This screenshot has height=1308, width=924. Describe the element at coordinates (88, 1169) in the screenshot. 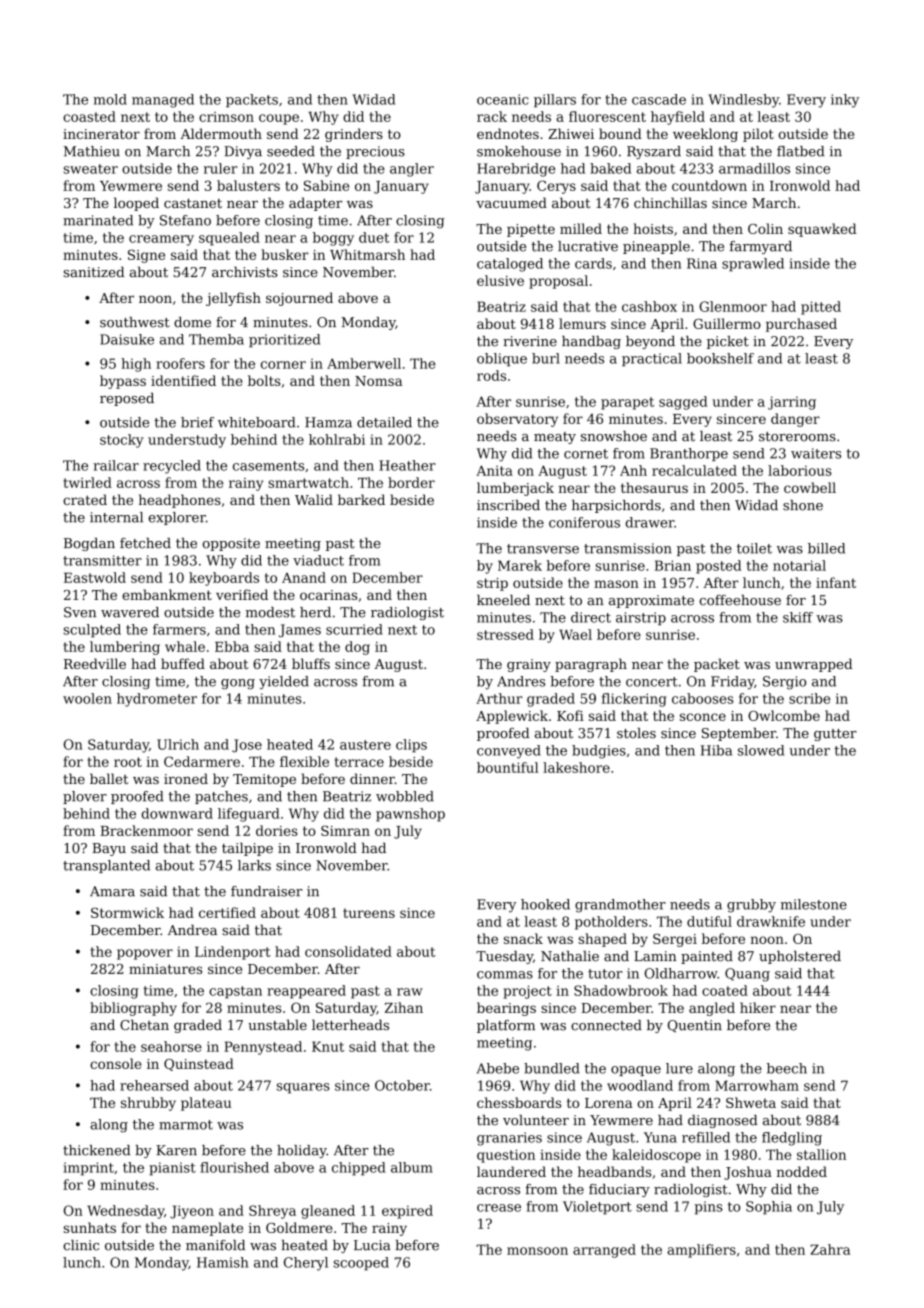

I see `imprint` at that location.
